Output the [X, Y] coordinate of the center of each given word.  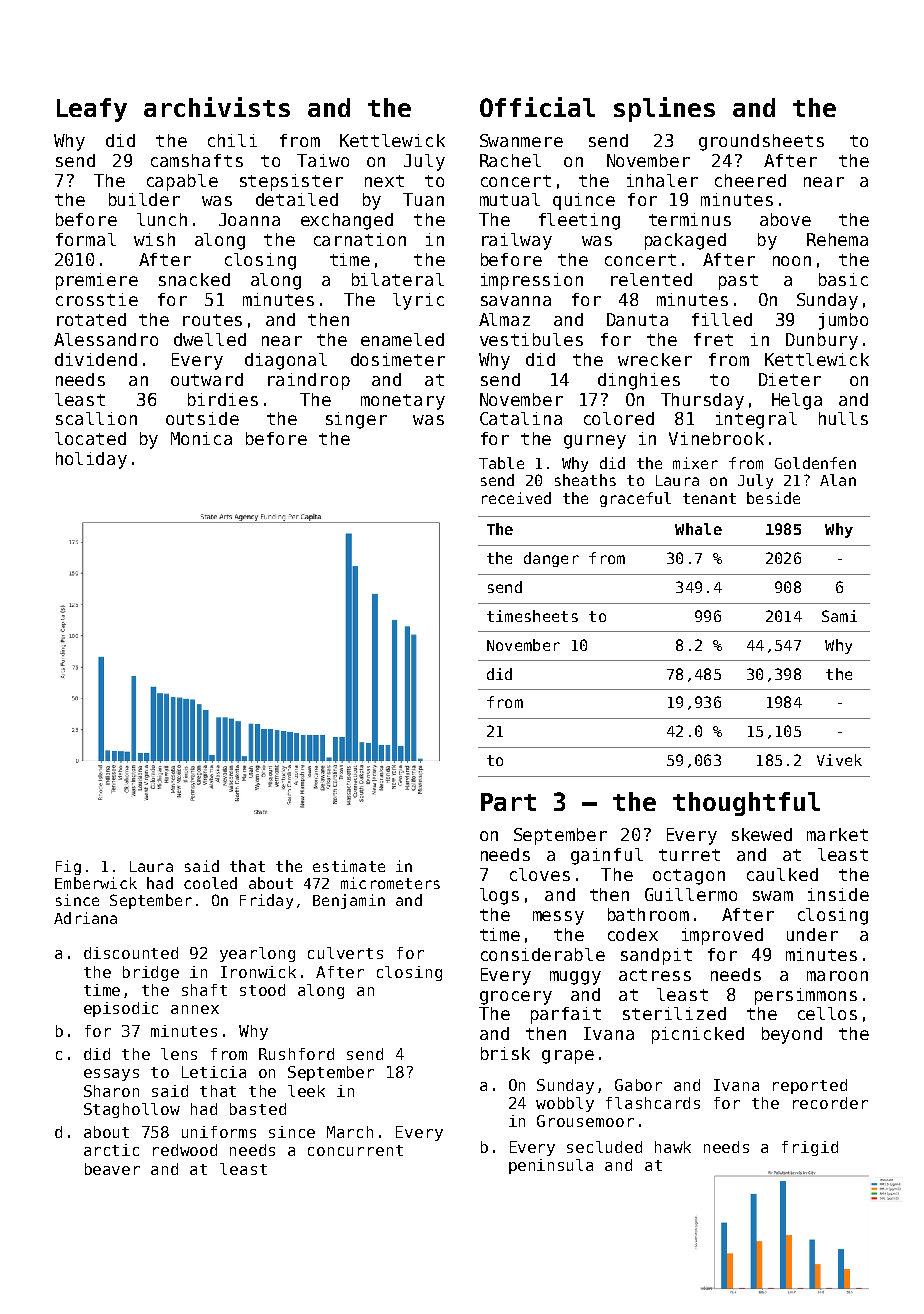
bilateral [398, 279]
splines [664, 109]
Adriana [85, 918]
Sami [839, 616]
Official [537, 107]
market [837, 834]
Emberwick [96, 883]
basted [258, 1109]
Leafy [92, 110]
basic [843, 279]
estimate [349, 866]
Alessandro [106, 339]
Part [508, 802]
